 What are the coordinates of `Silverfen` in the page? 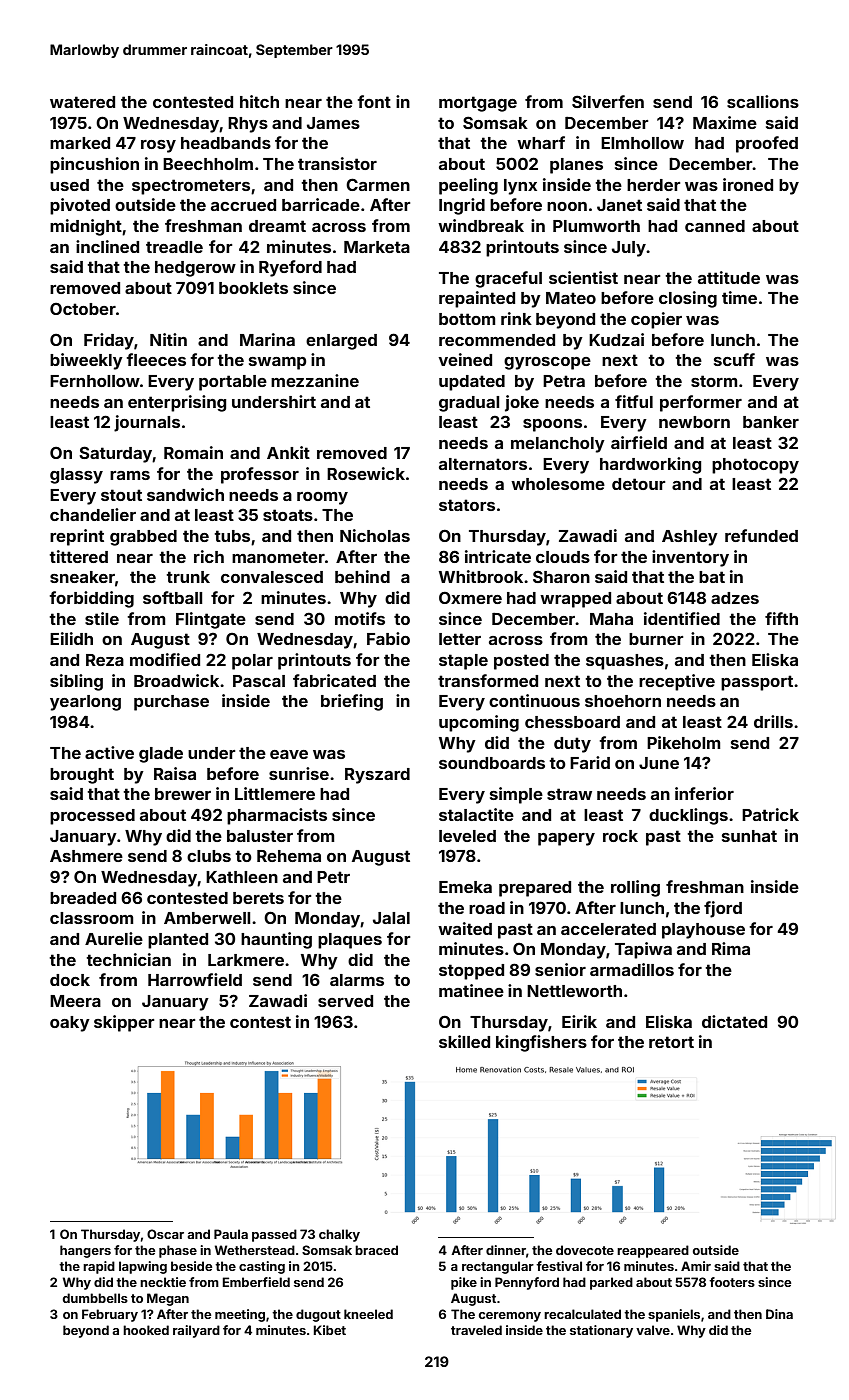 It's located at (608, 101).
